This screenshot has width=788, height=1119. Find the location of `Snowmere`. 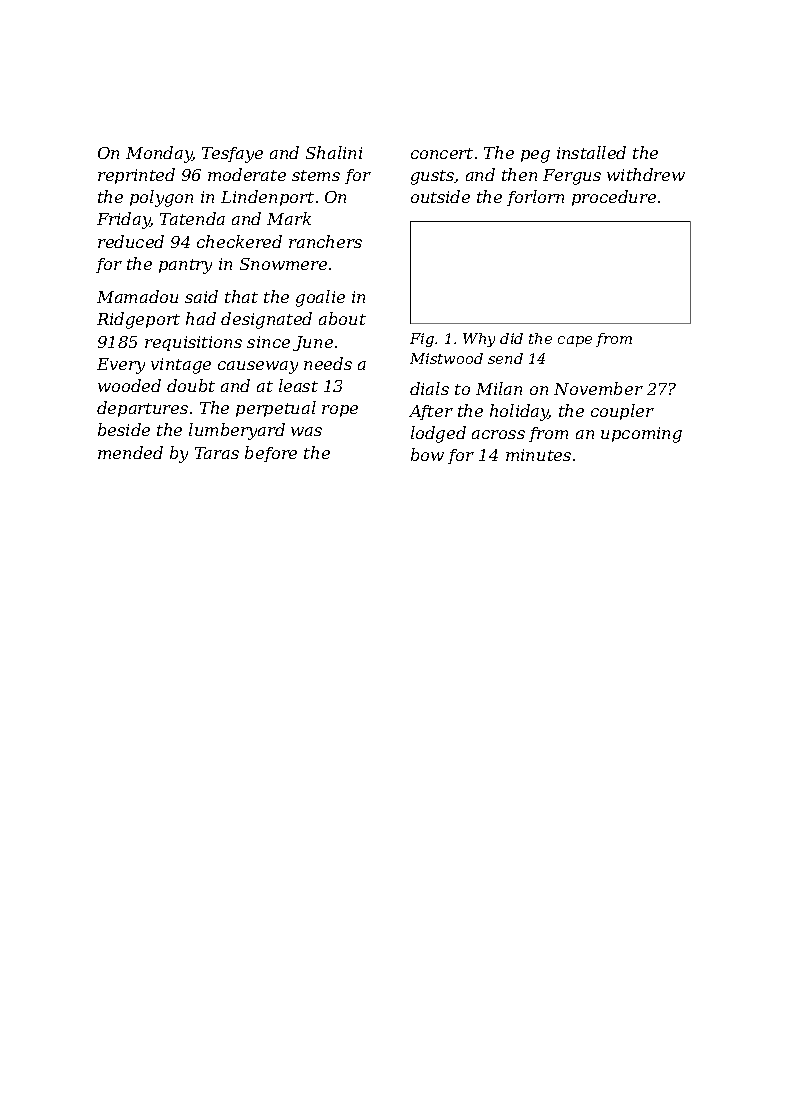

Snowmere is located at coordinates (283, 264).
